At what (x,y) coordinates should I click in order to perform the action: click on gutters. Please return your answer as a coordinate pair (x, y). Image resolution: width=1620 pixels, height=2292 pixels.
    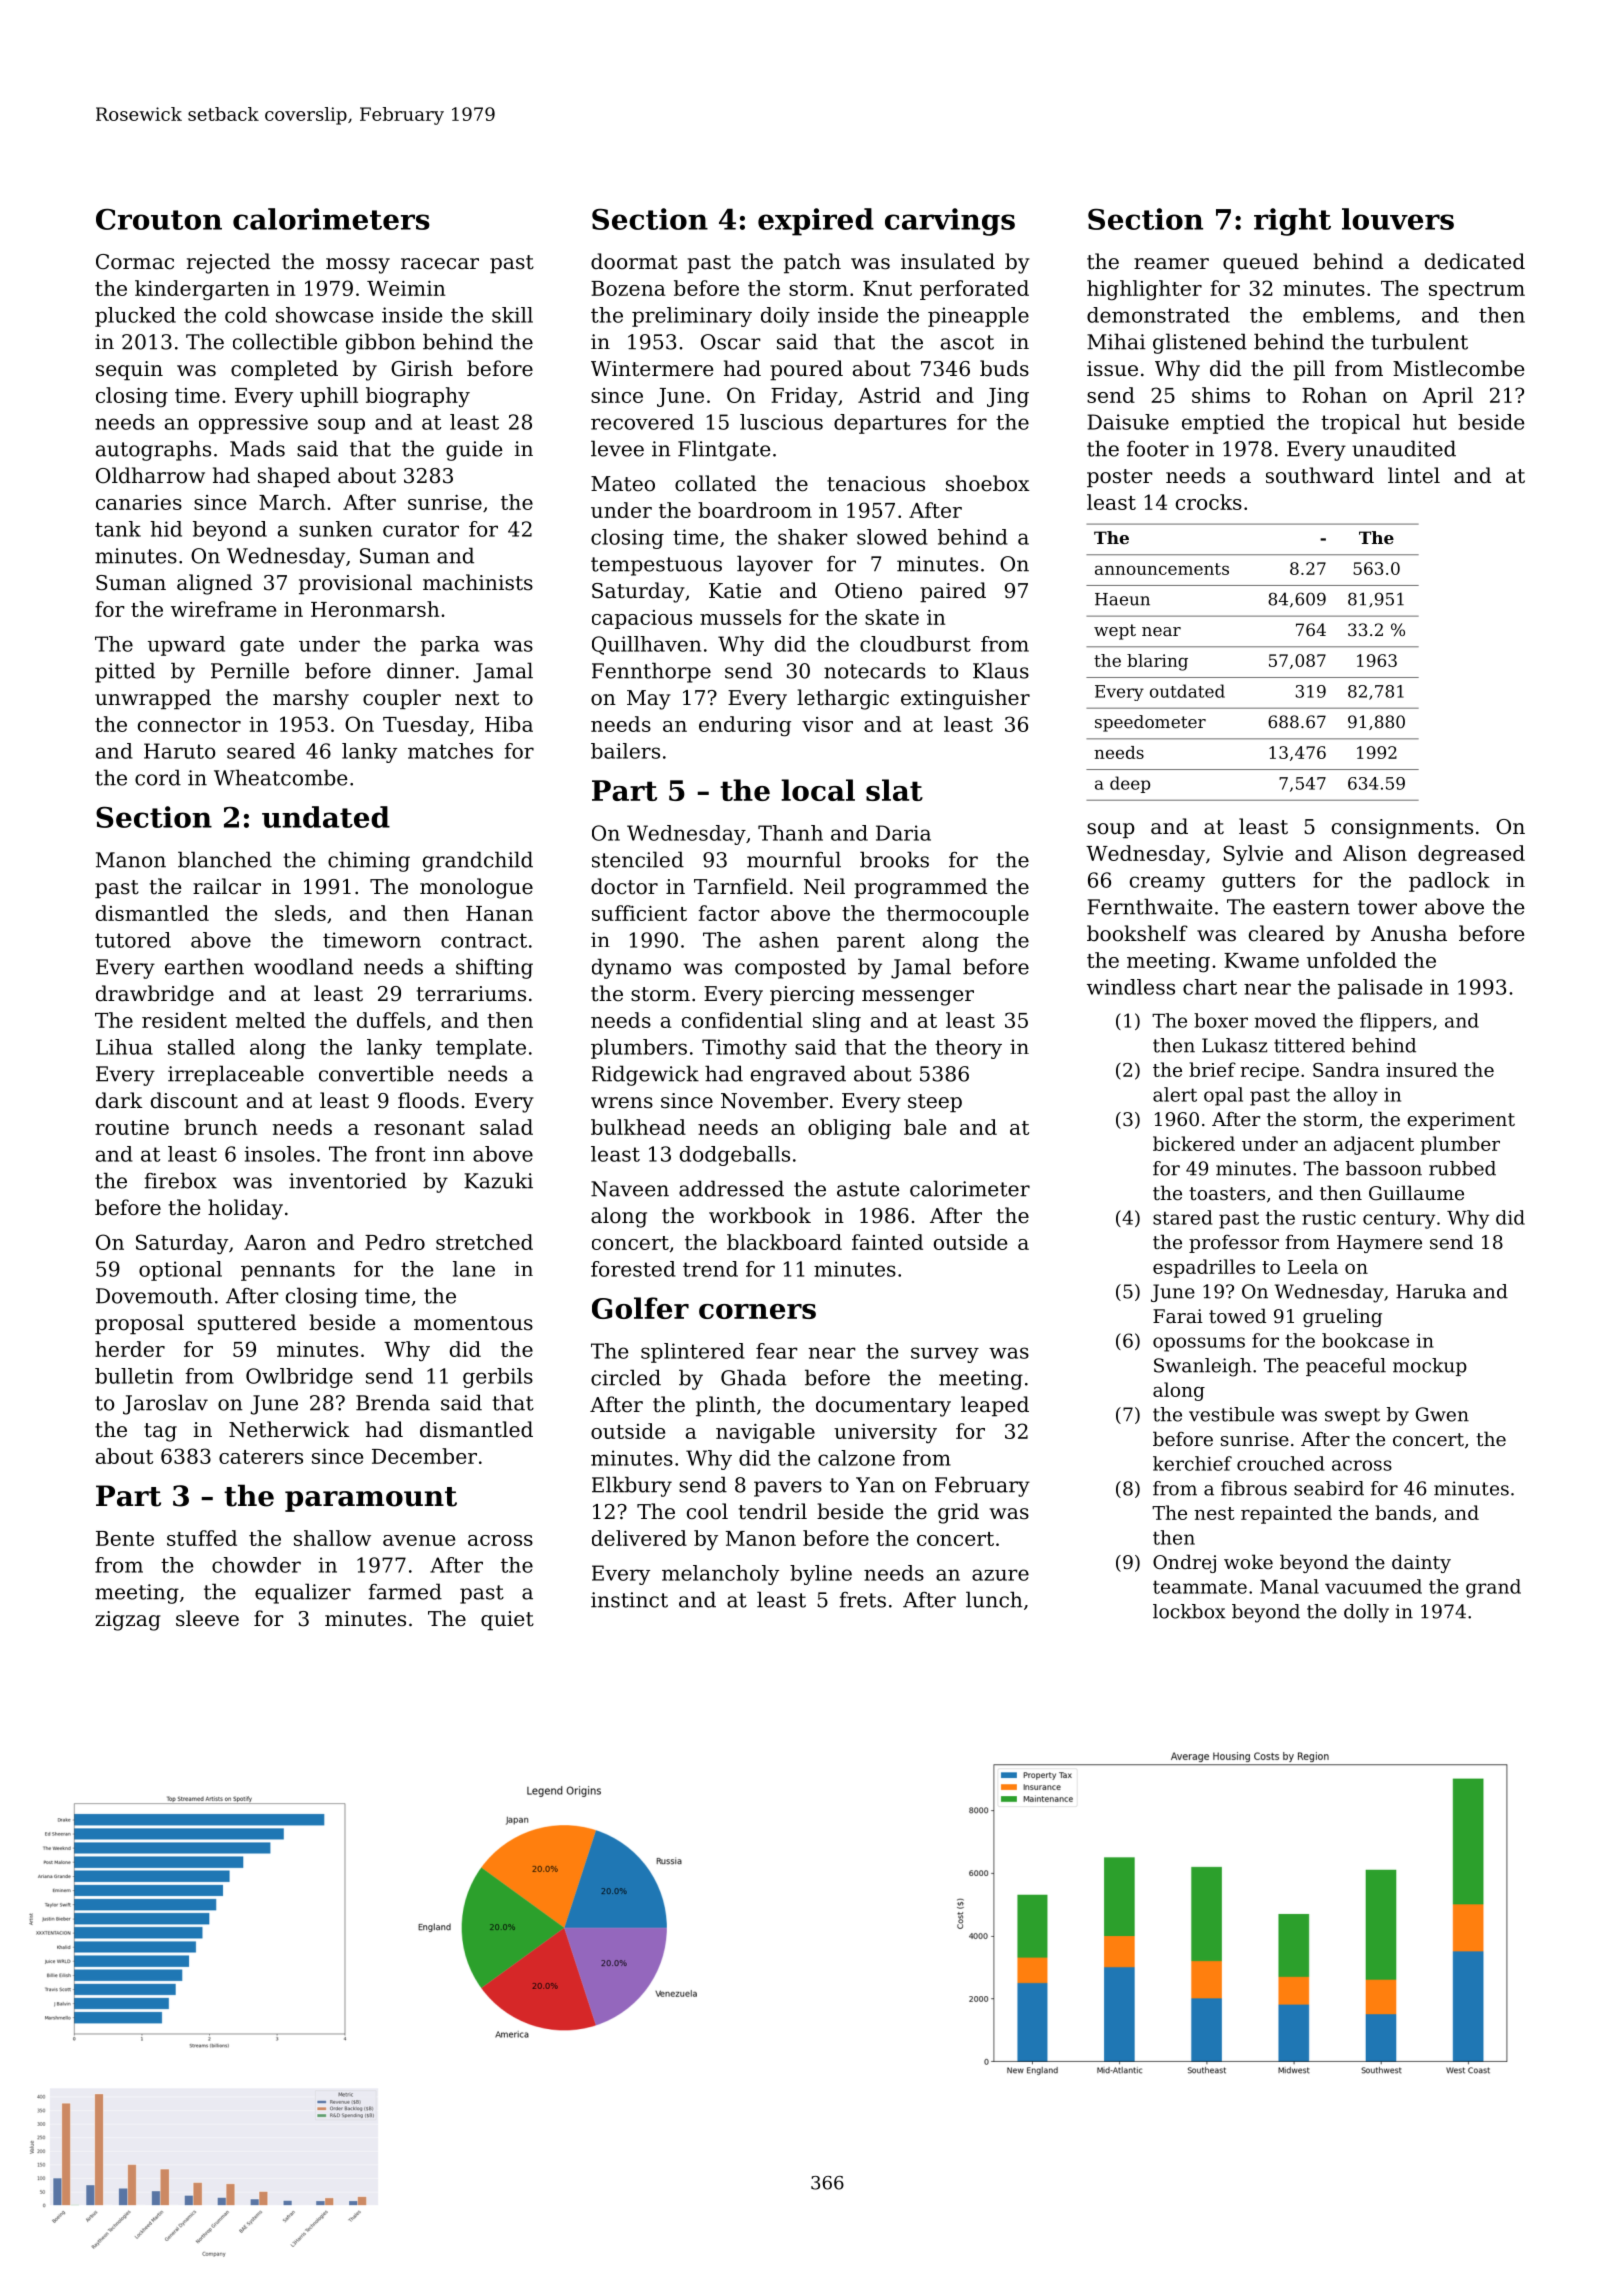
    Looking at the image, I should click on (1258, 882).
